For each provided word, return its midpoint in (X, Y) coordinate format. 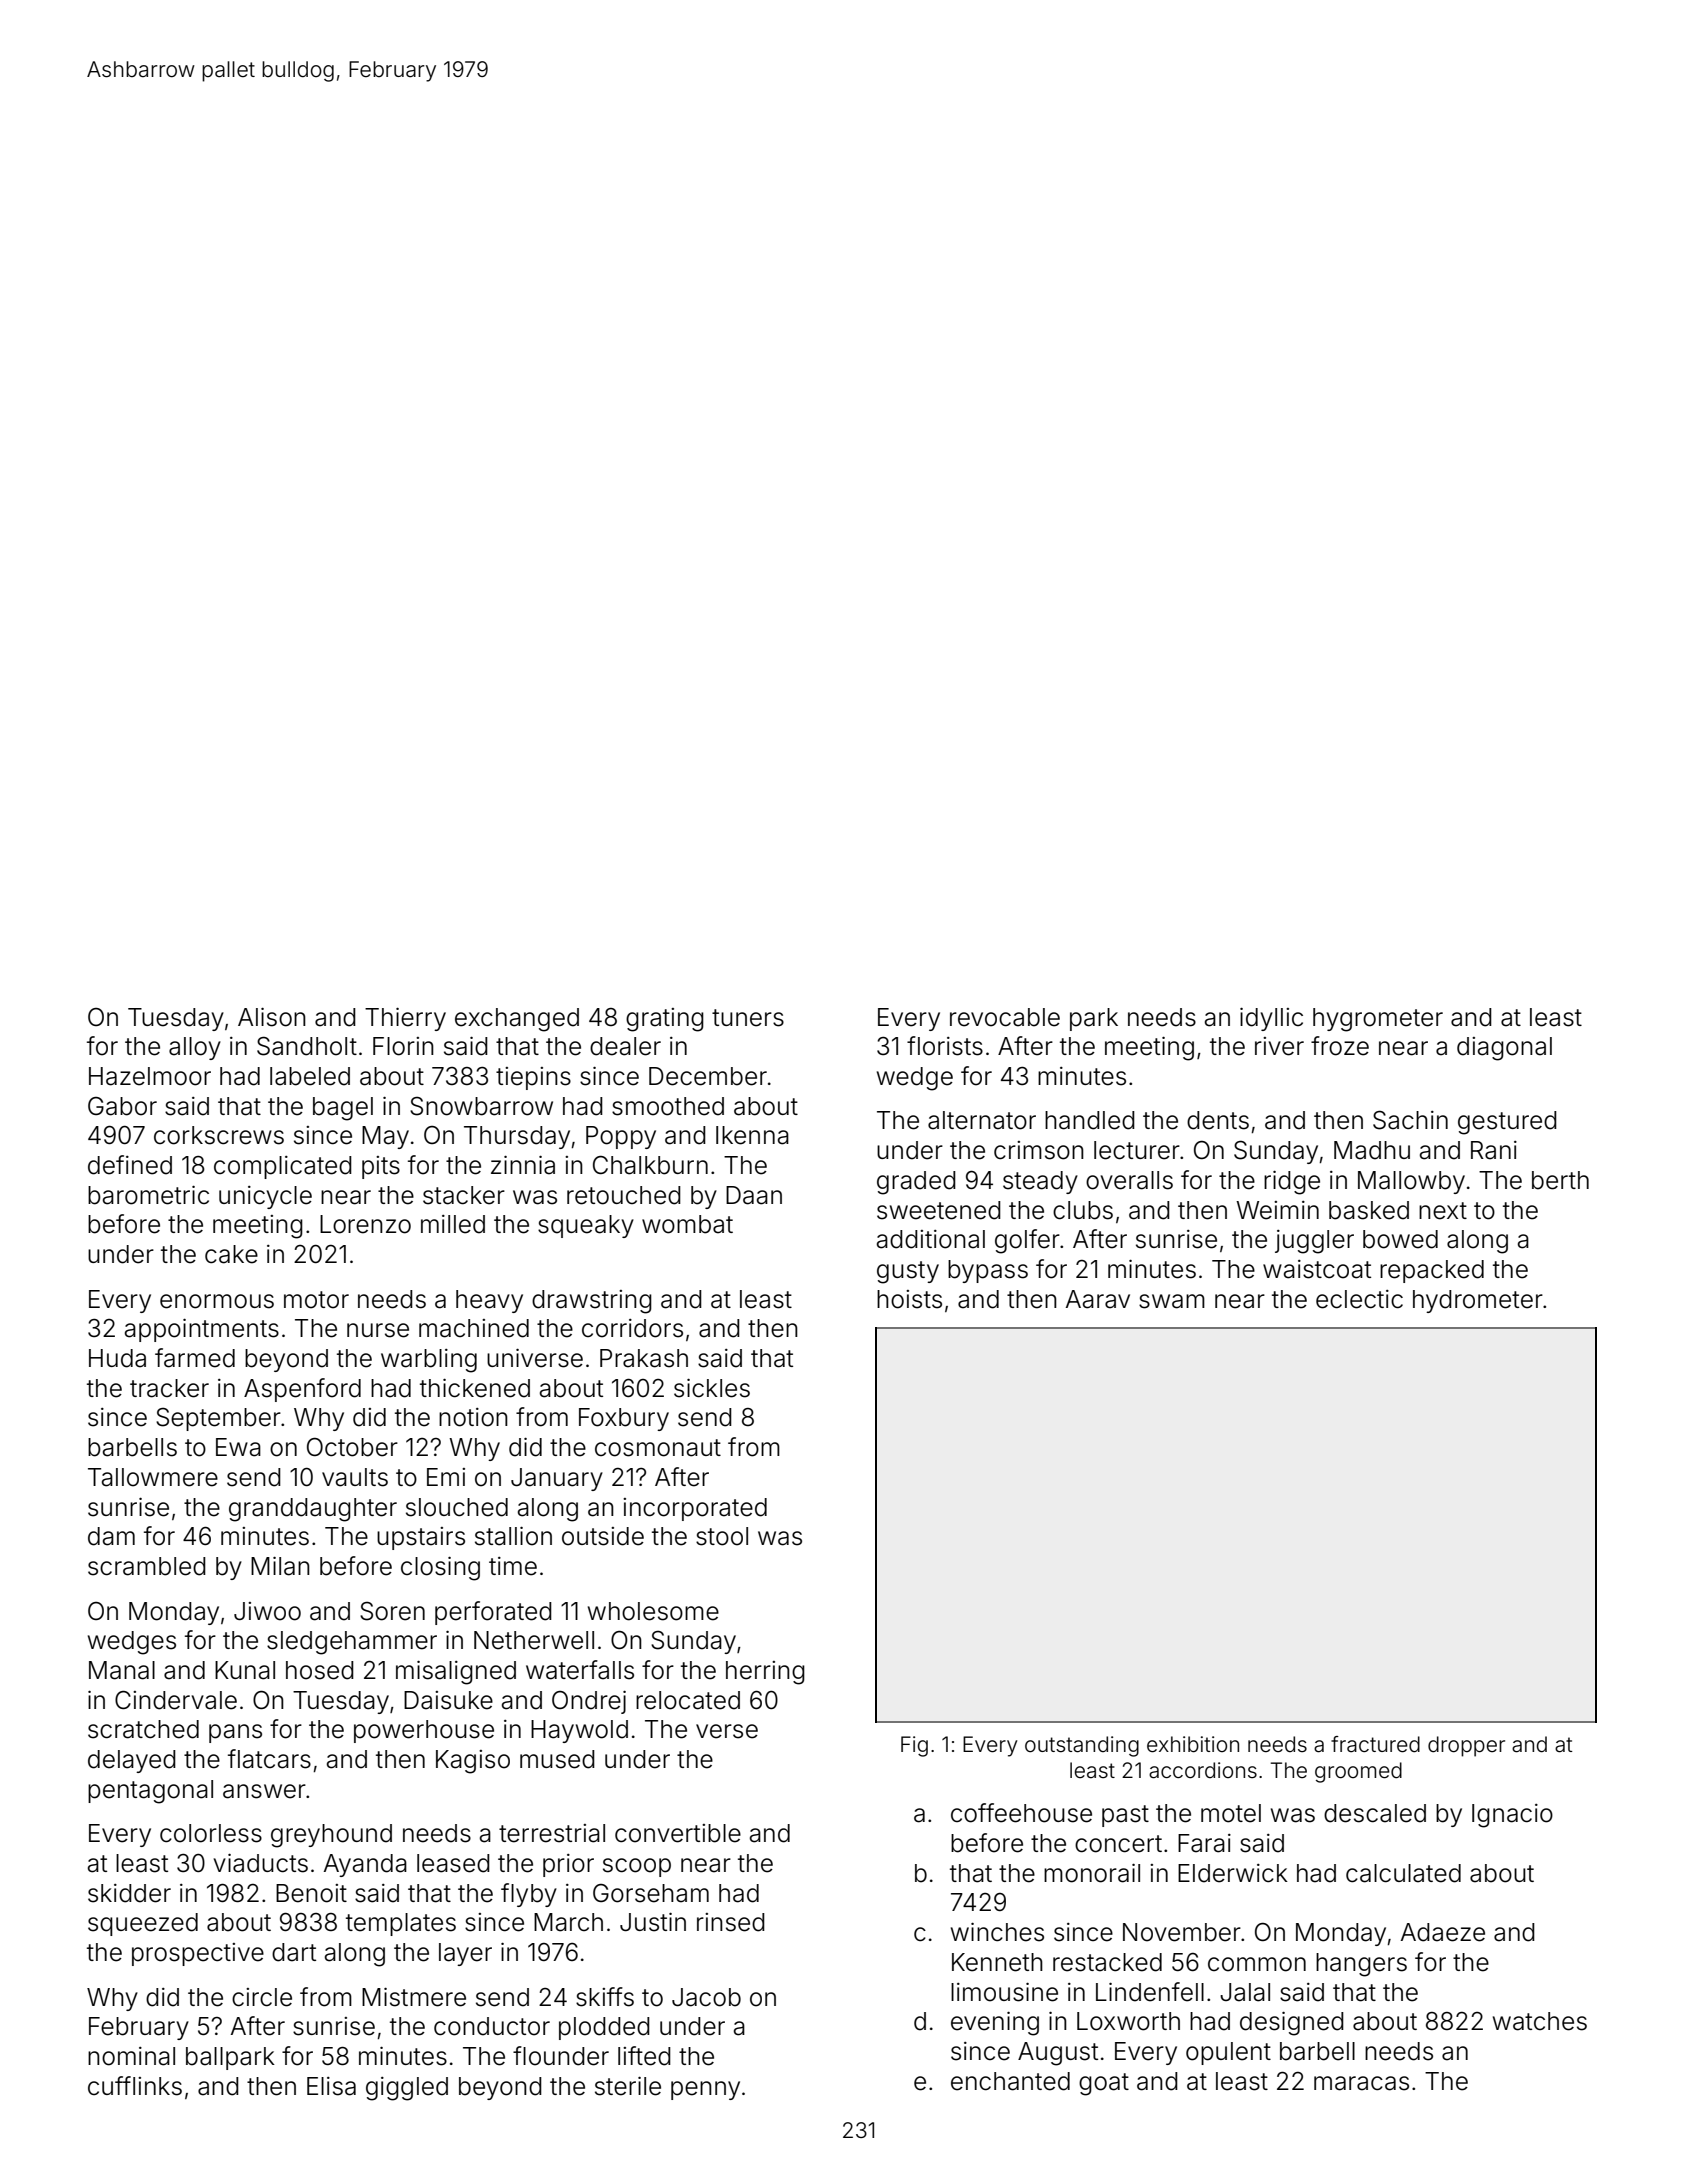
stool (722, 1536)
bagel (343, 1109)
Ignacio (1512, 1816)
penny (705, 2090)
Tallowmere (153, 1477)
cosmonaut (658, 1448)
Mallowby (1411, 1182)
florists (945, 1046)
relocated (688, 1700)
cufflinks (135, 2086)
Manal (122, 1670)
